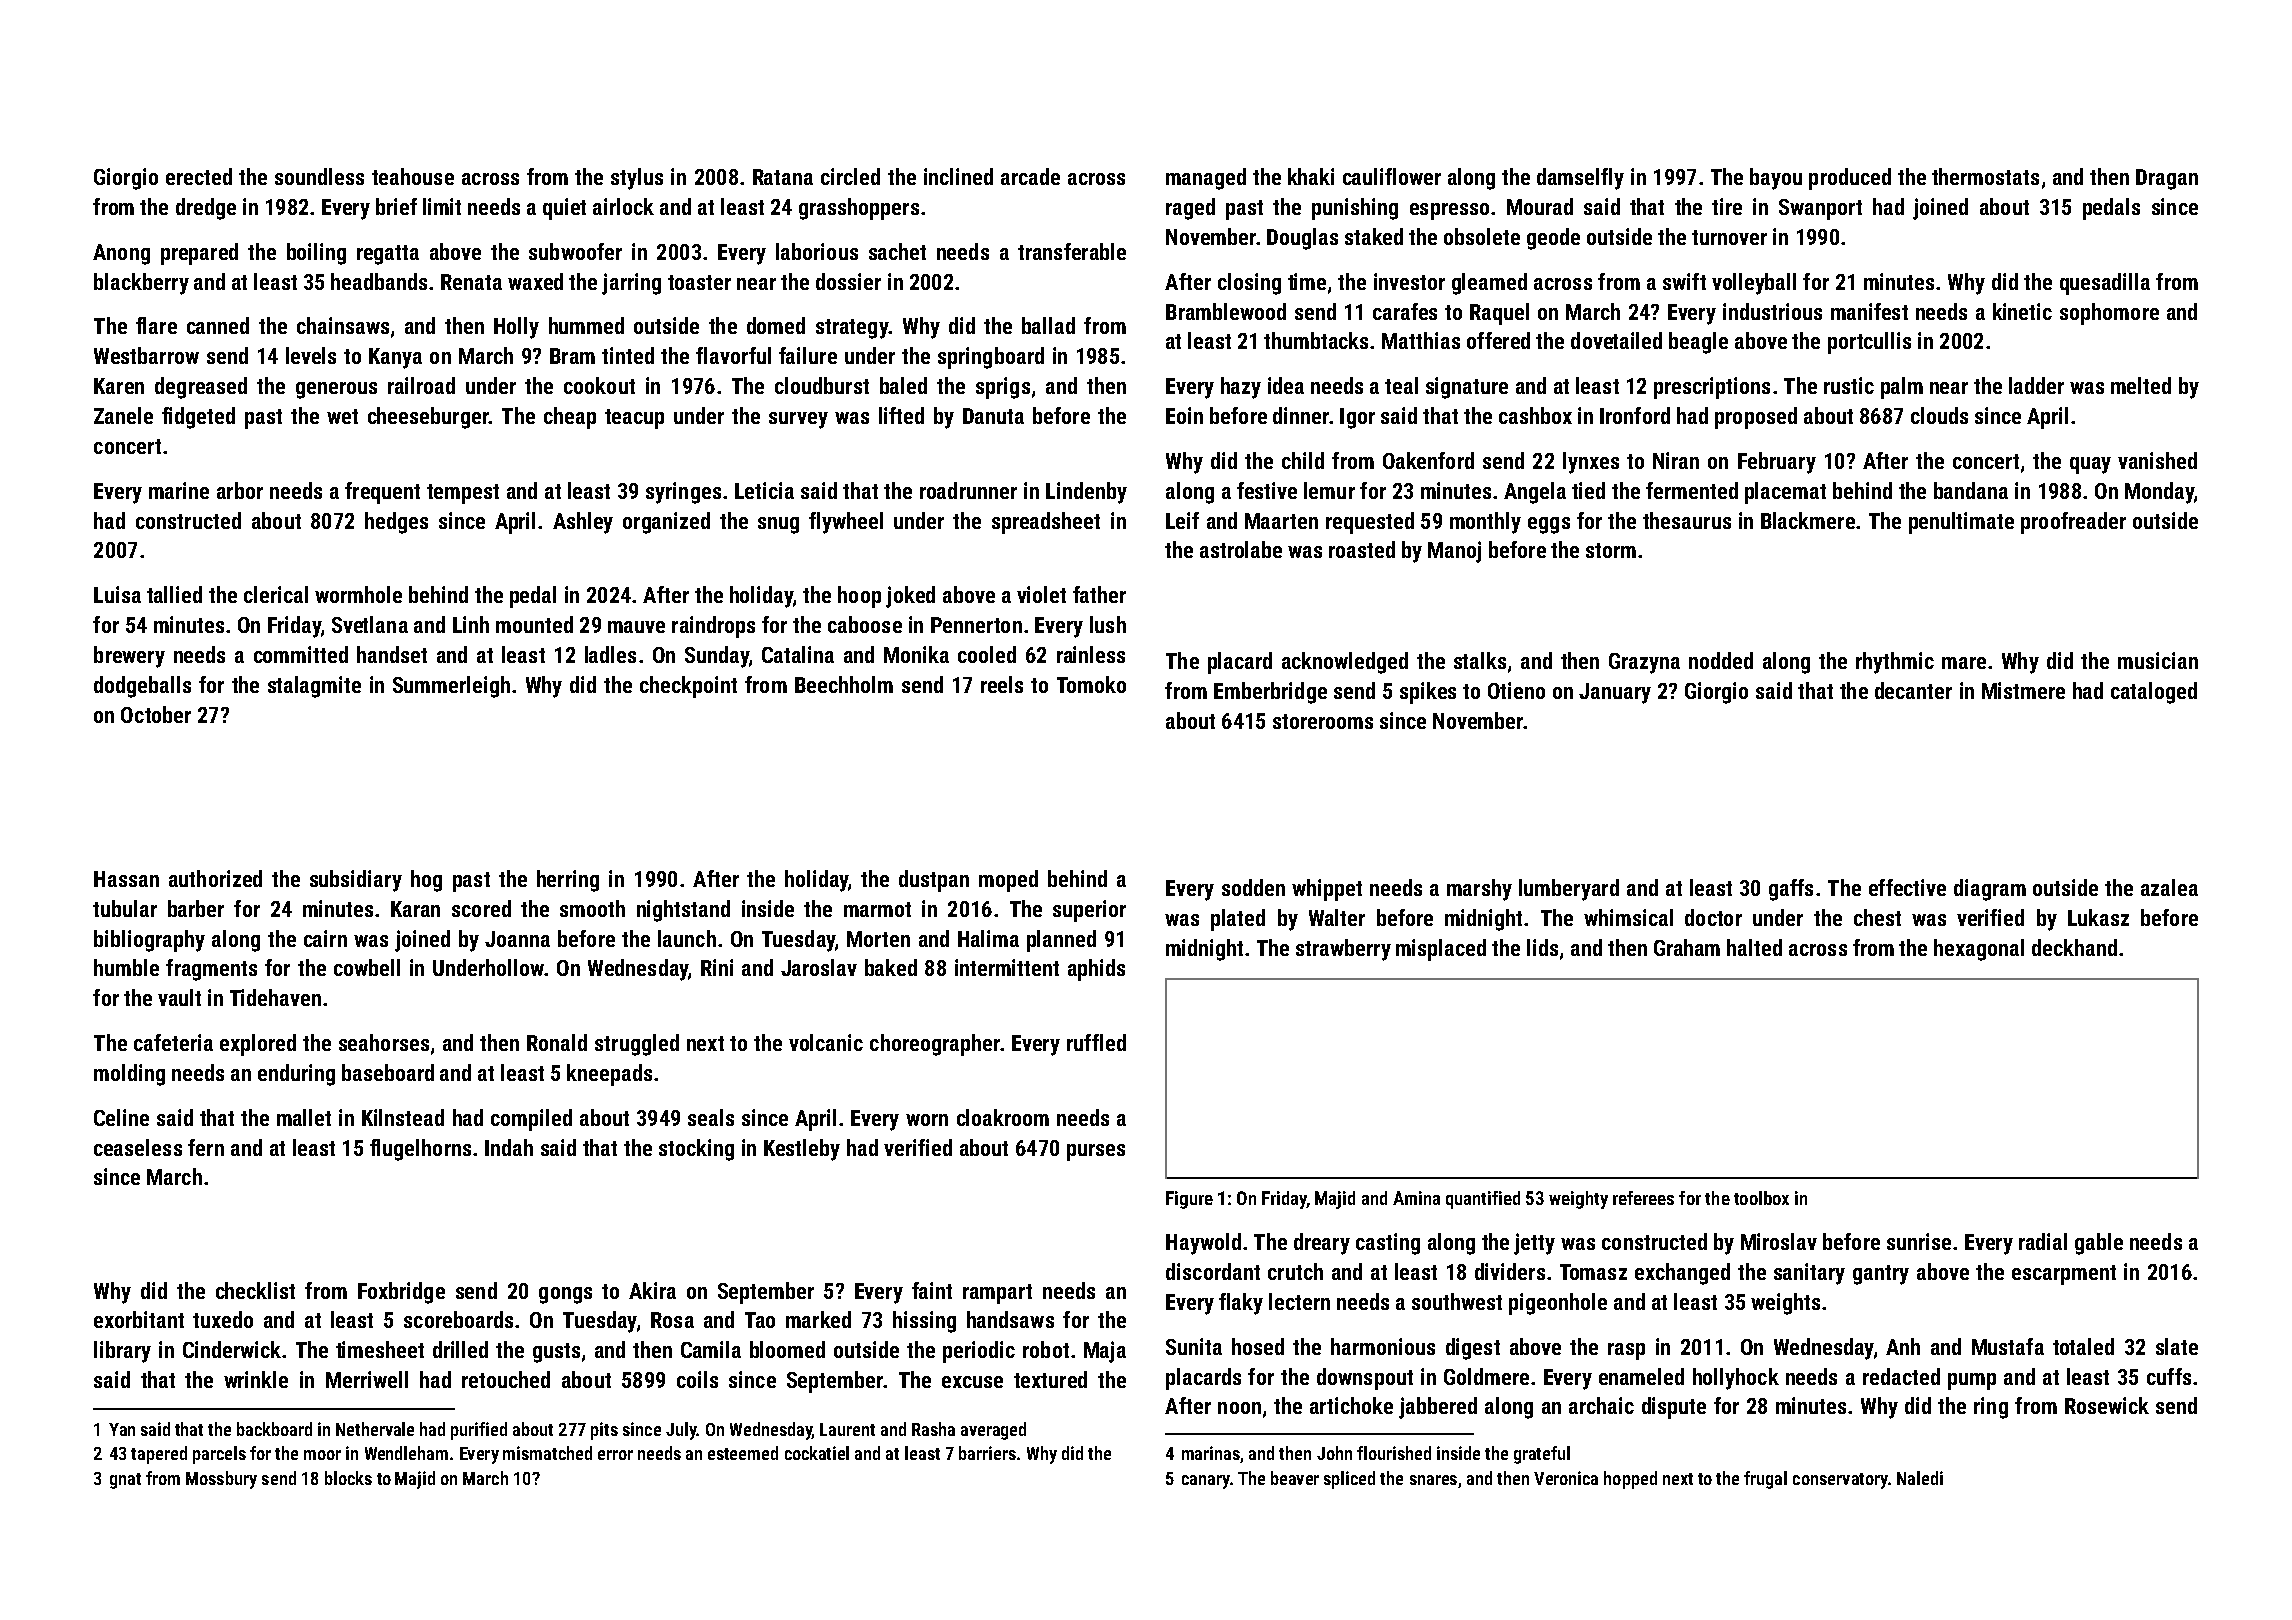 The width and height of the document is (2292, 1620). Describe the element at coordinates (1349, 1480) in the document. I see `spliced` at that location.
